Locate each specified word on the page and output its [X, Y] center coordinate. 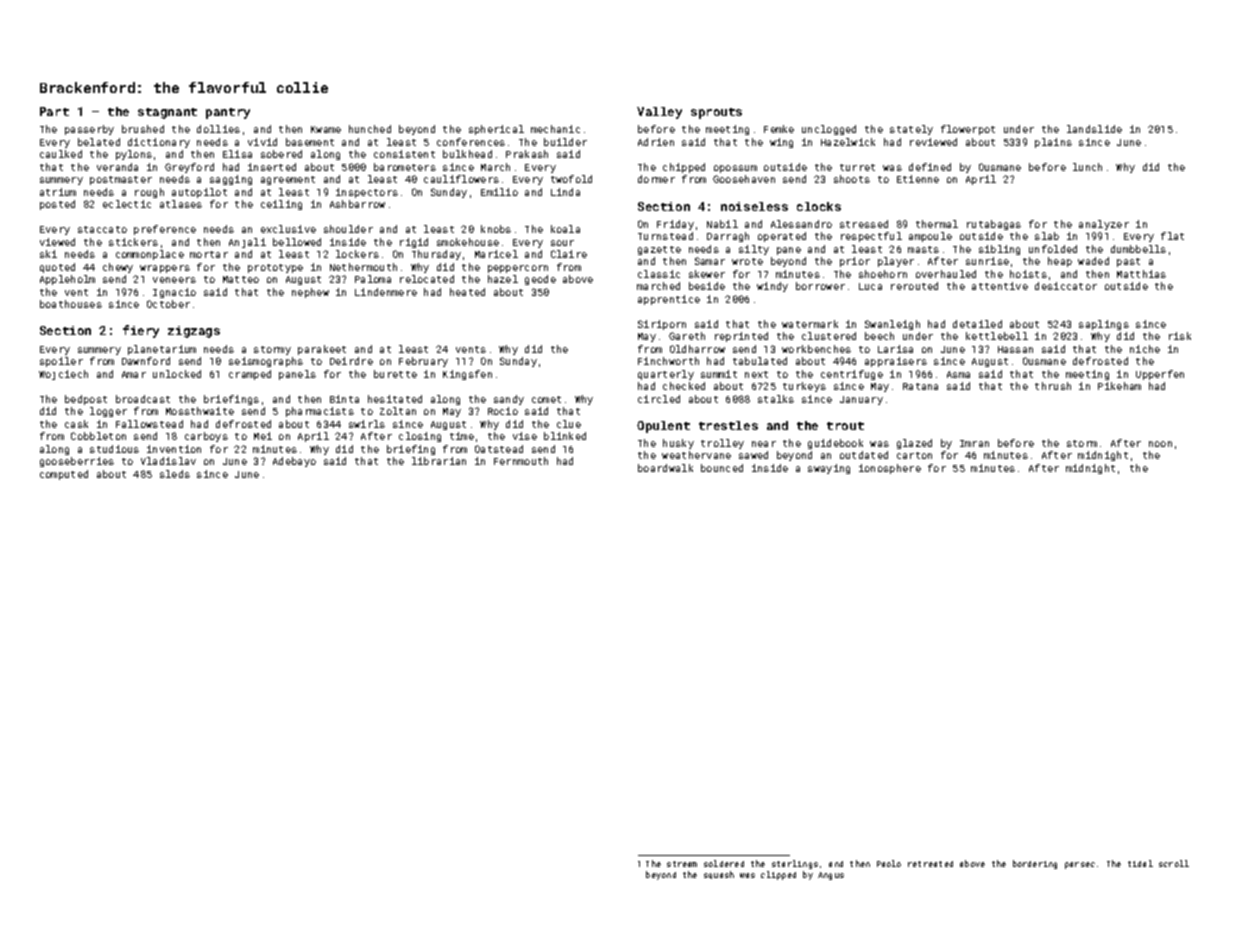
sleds [175, 474]
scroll [1174, 863]
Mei [263, 436]
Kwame [326, 129]
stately [911, 130]
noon [1160, 444]
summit [719, 374]
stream [682, 864]
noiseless [754, 206]
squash [719, 875]
